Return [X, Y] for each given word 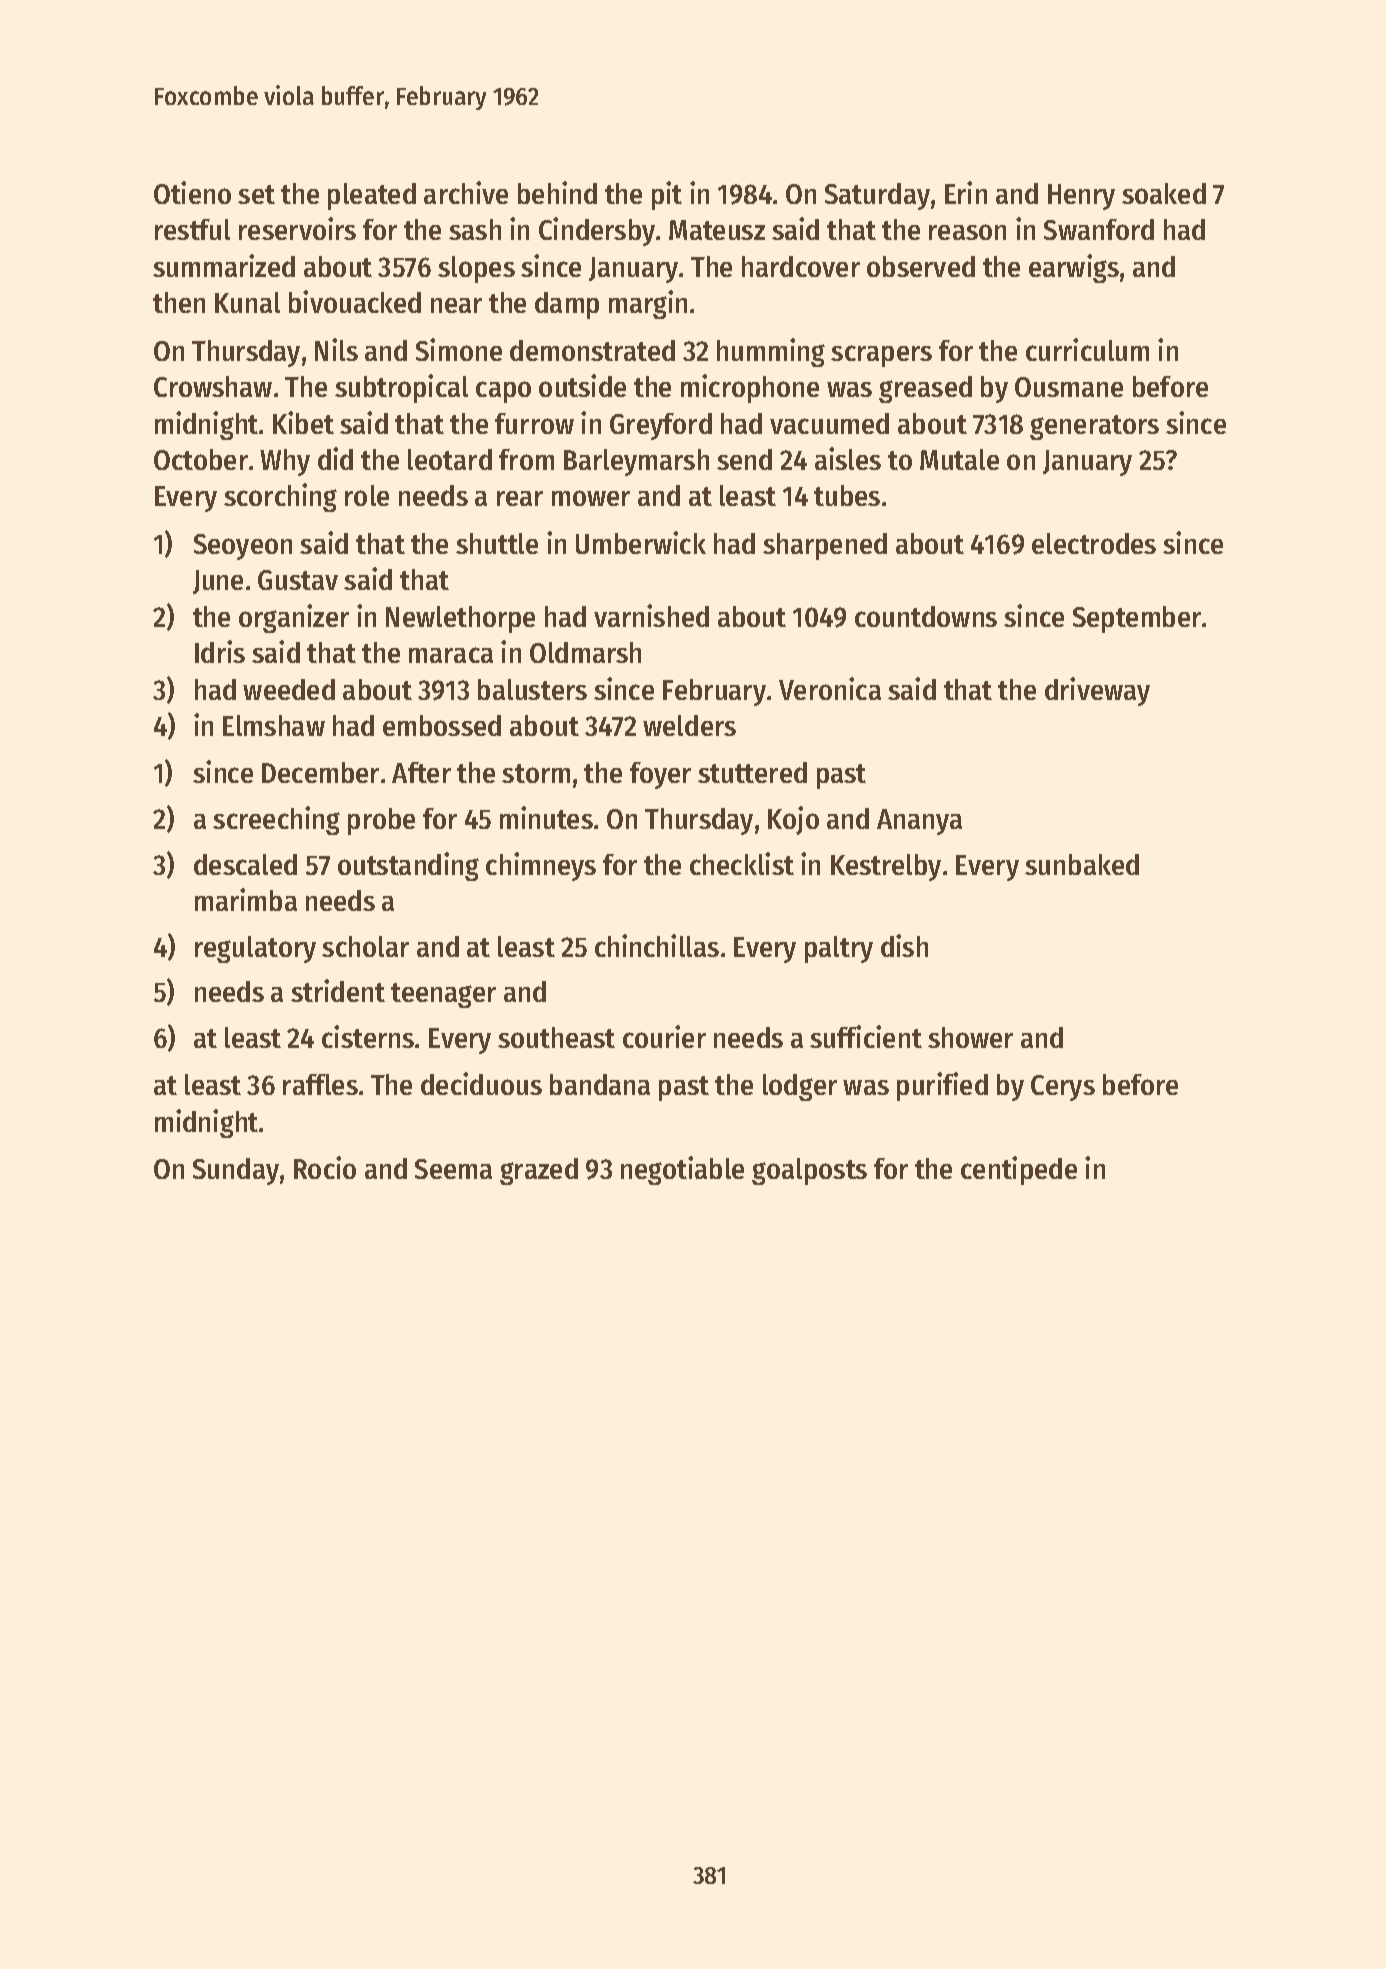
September [1137, 619]
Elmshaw [274, 725]
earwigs [1074, 268]
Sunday [236, 1171]
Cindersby [597, 231]
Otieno [192, 192]
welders [689, 725]
